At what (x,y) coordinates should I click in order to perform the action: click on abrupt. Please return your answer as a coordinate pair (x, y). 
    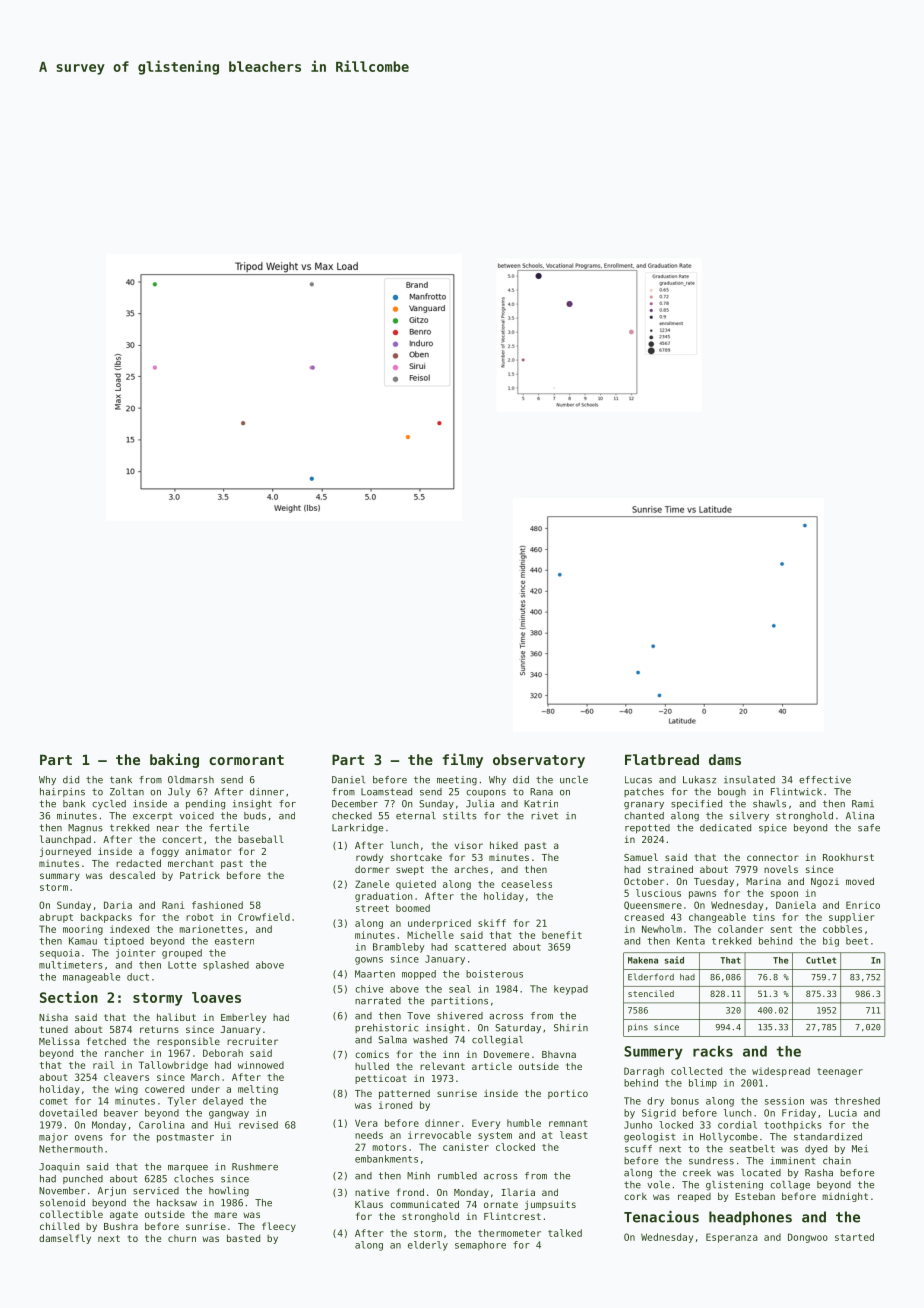
    Looking at the image, I should click on (56, 918).
